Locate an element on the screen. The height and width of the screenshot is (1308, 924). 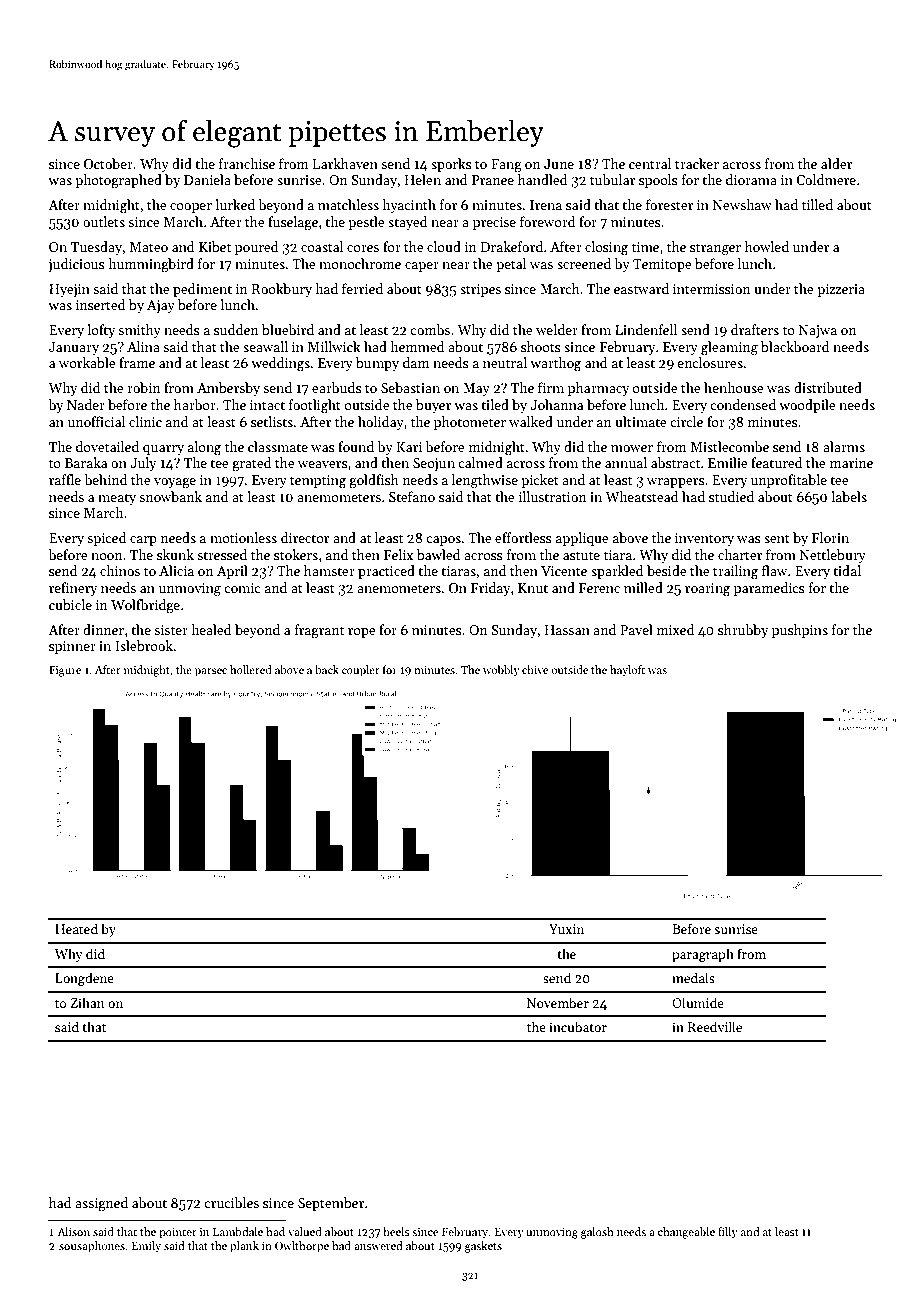
tempting is located at coordinates (318, 482).
